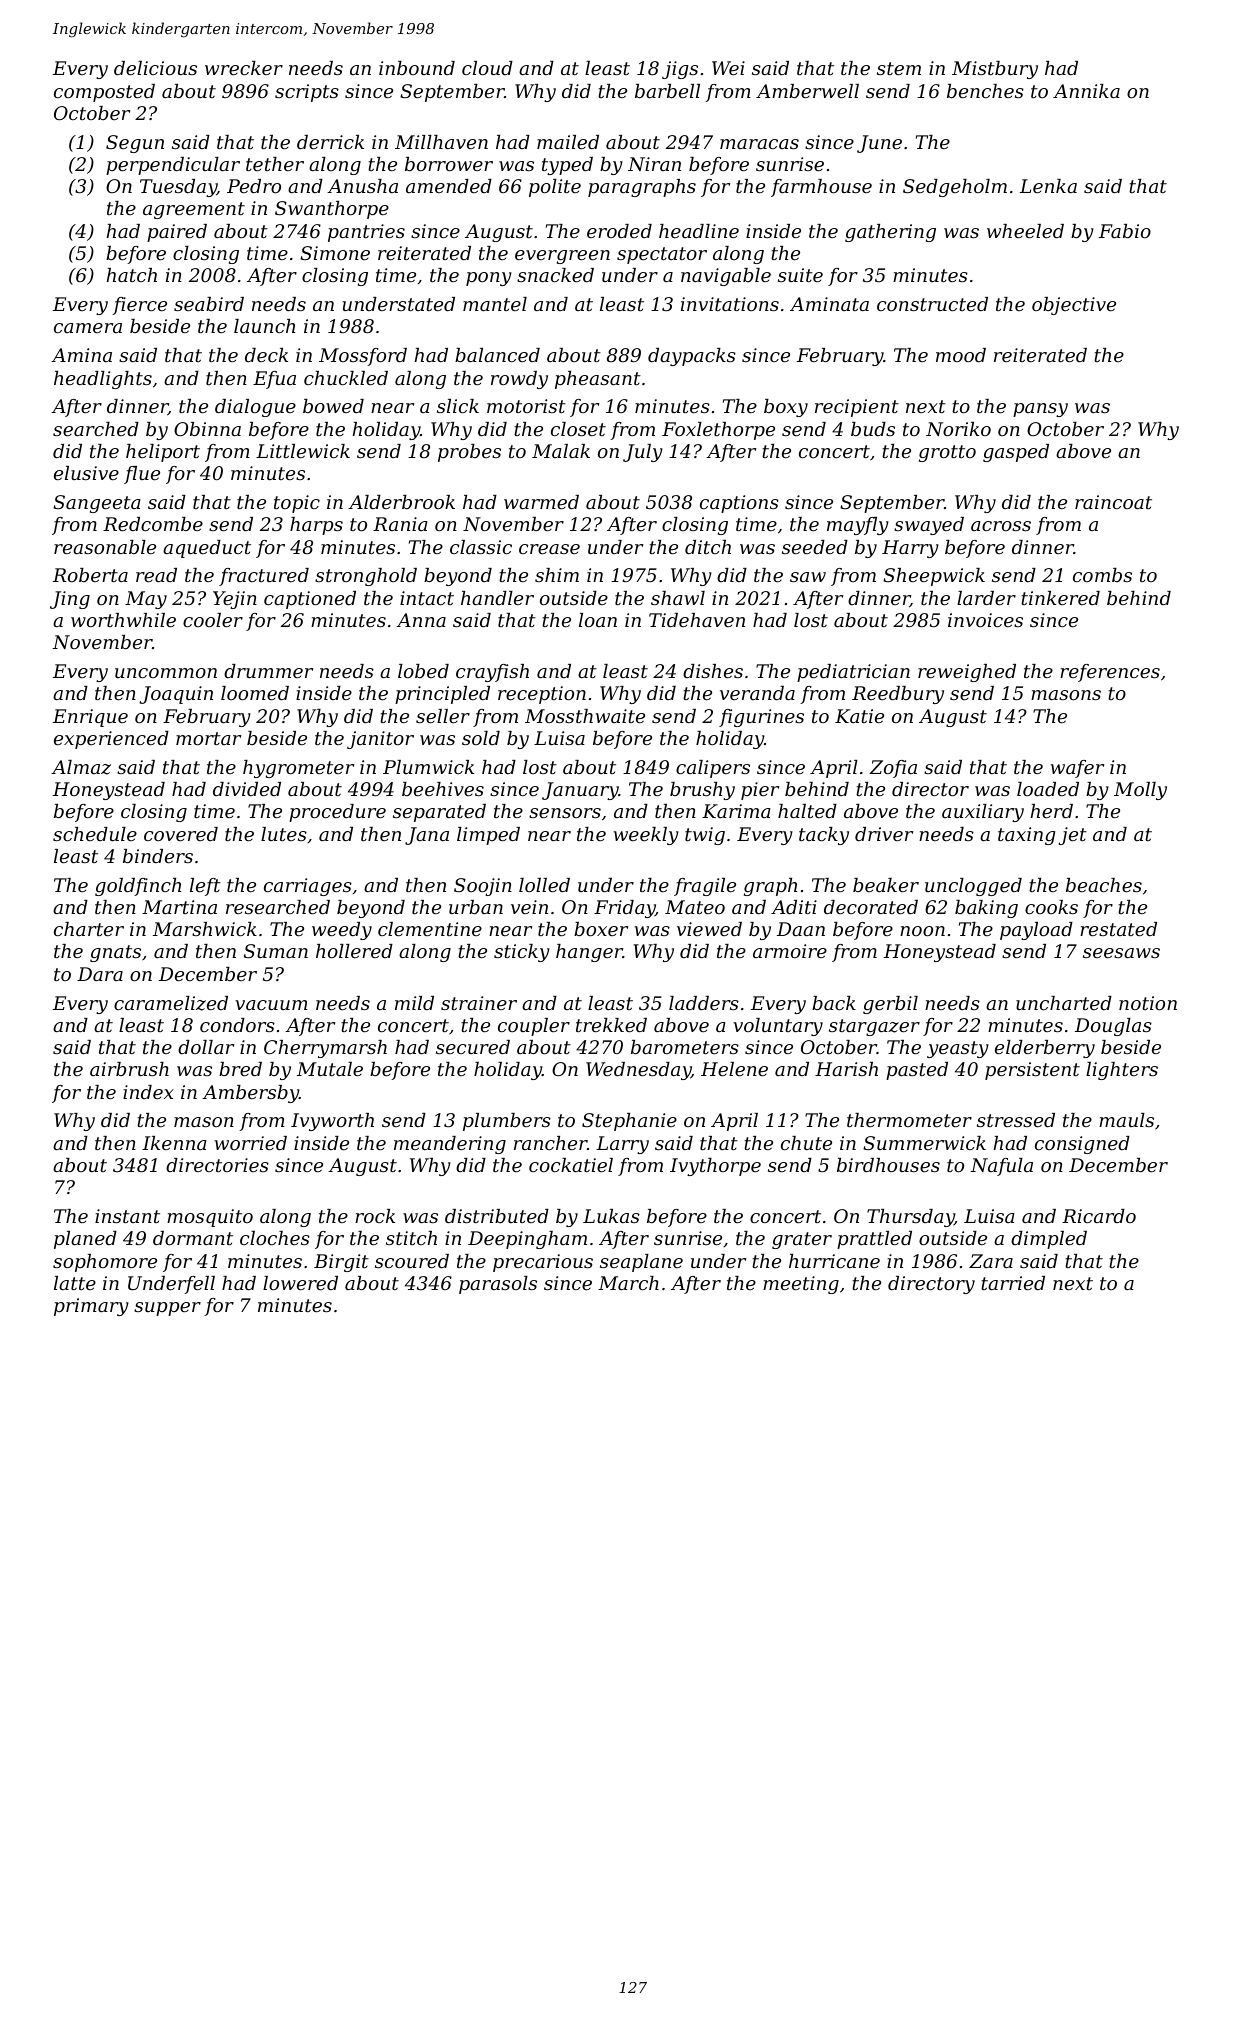  Describe the element at coordinates (307, 93) in the screenshot. I see `scripts` at that location.
